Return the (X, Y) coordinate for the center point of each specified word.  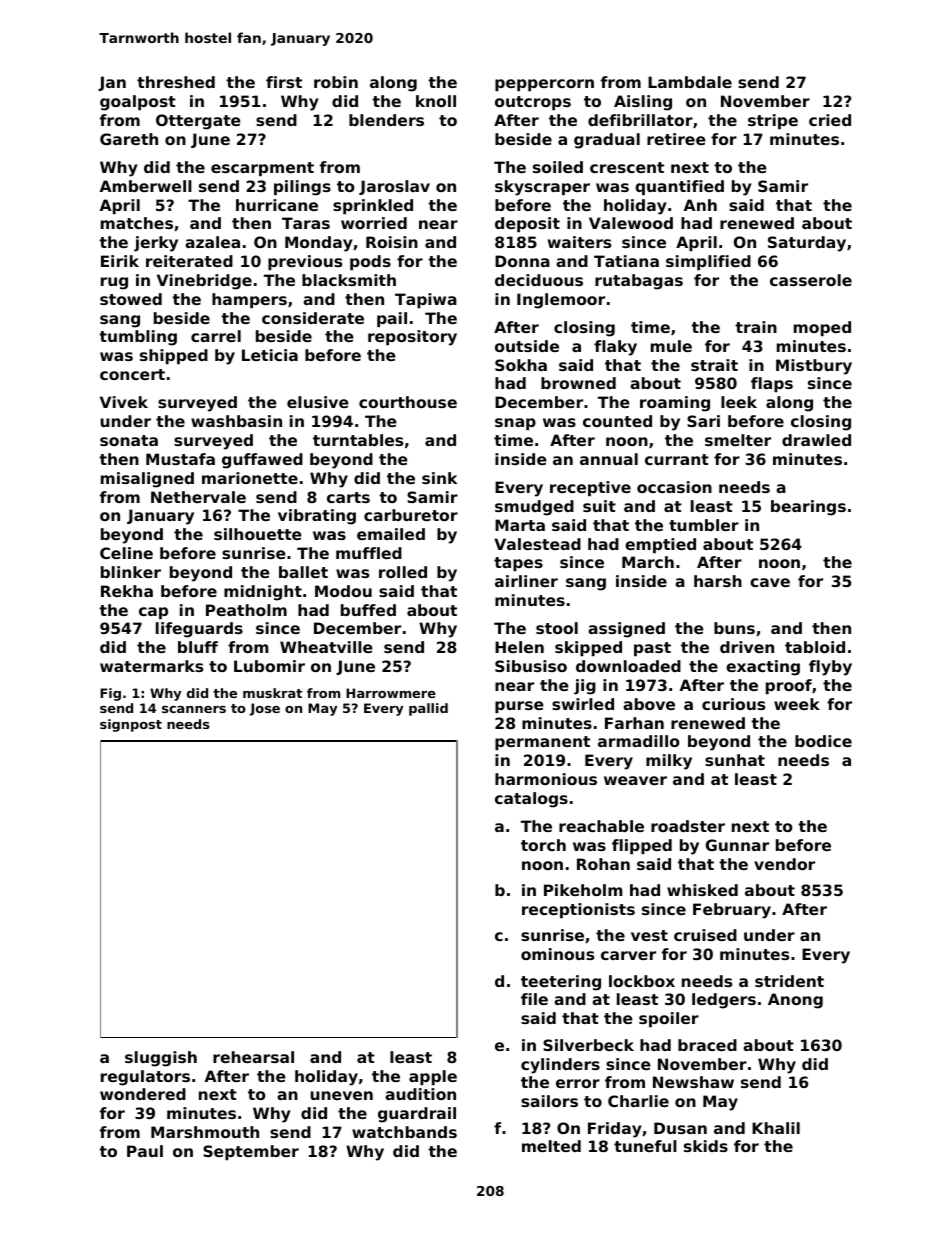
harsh (718, 581)
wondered (143, 1094)
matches (137, 223)
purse (519, 707)
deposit (527, 224)
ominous (557, 954)
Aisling (643, 103)
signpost (131, 725)
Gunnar (737, 845)
